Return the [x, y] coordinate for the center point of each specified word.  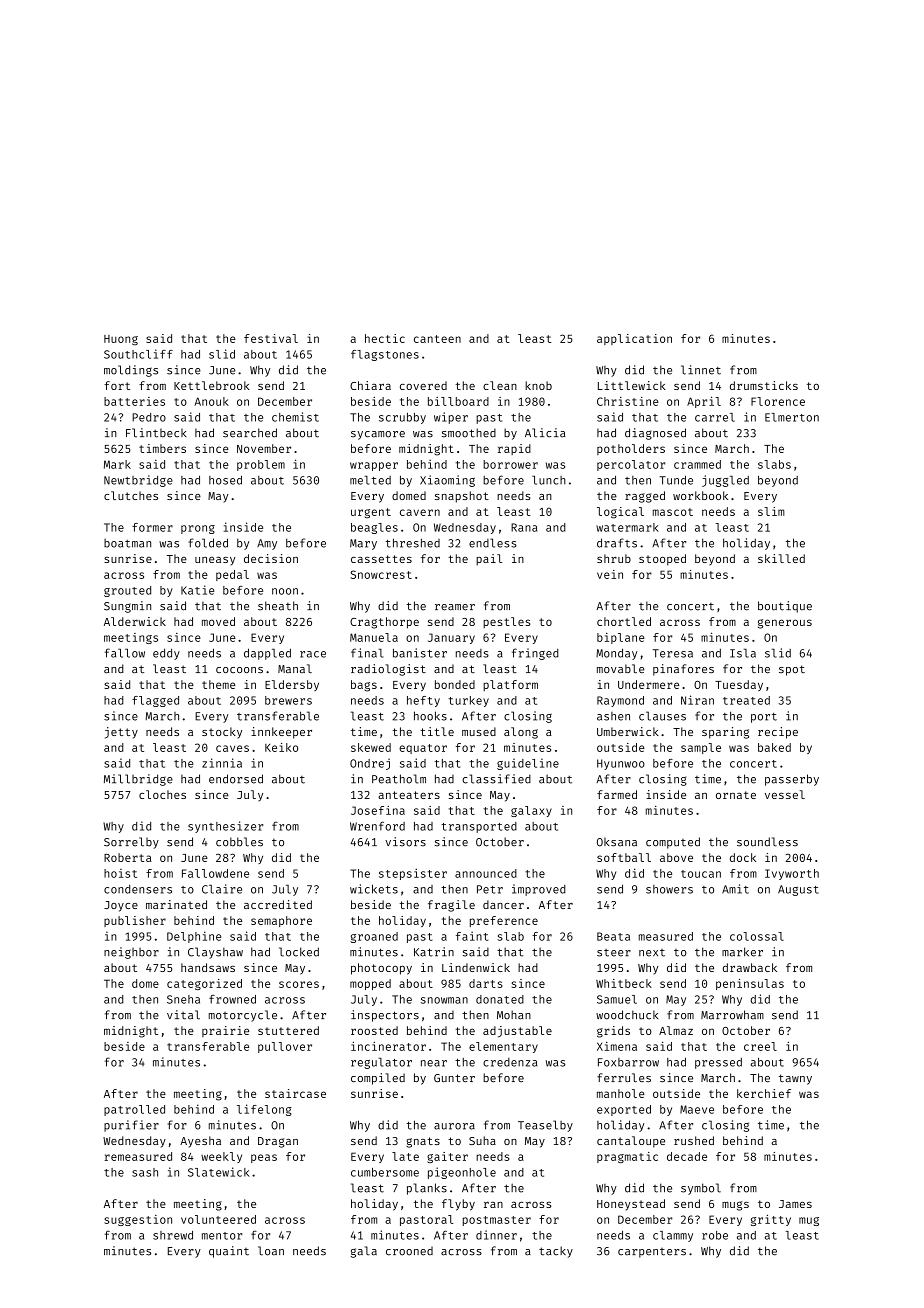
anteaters [409, 795]
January [451, 638]
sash [145, 1172]
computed [673, 843]
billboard [458, 401]
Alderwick [135, 621]
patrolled [134, 1110]
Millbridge [138, 780]
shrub [614, 558]
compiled [378, 1079]
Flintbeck [156, 433]
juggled [725, 481]
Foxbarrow [628, 1062]
